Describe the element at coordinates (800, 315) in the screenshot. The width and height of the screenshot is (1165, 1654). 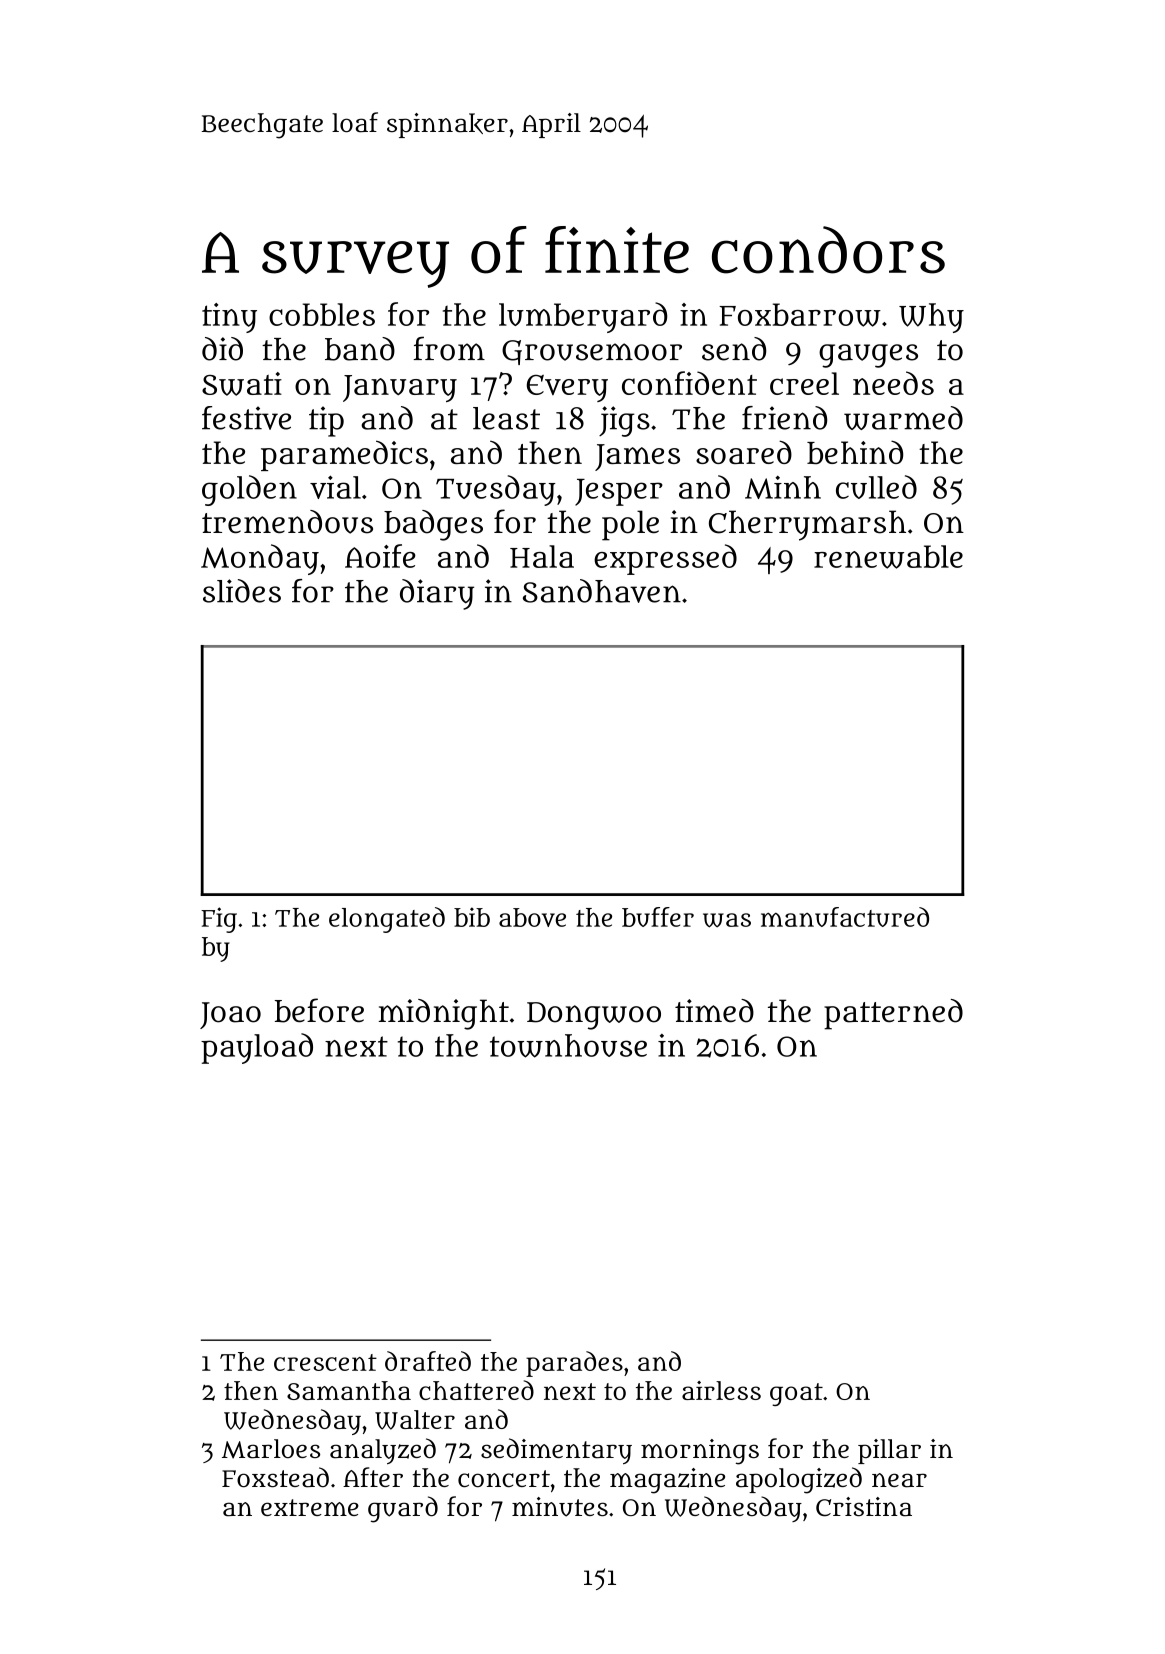
I see `Foxbarrow` at that location.
